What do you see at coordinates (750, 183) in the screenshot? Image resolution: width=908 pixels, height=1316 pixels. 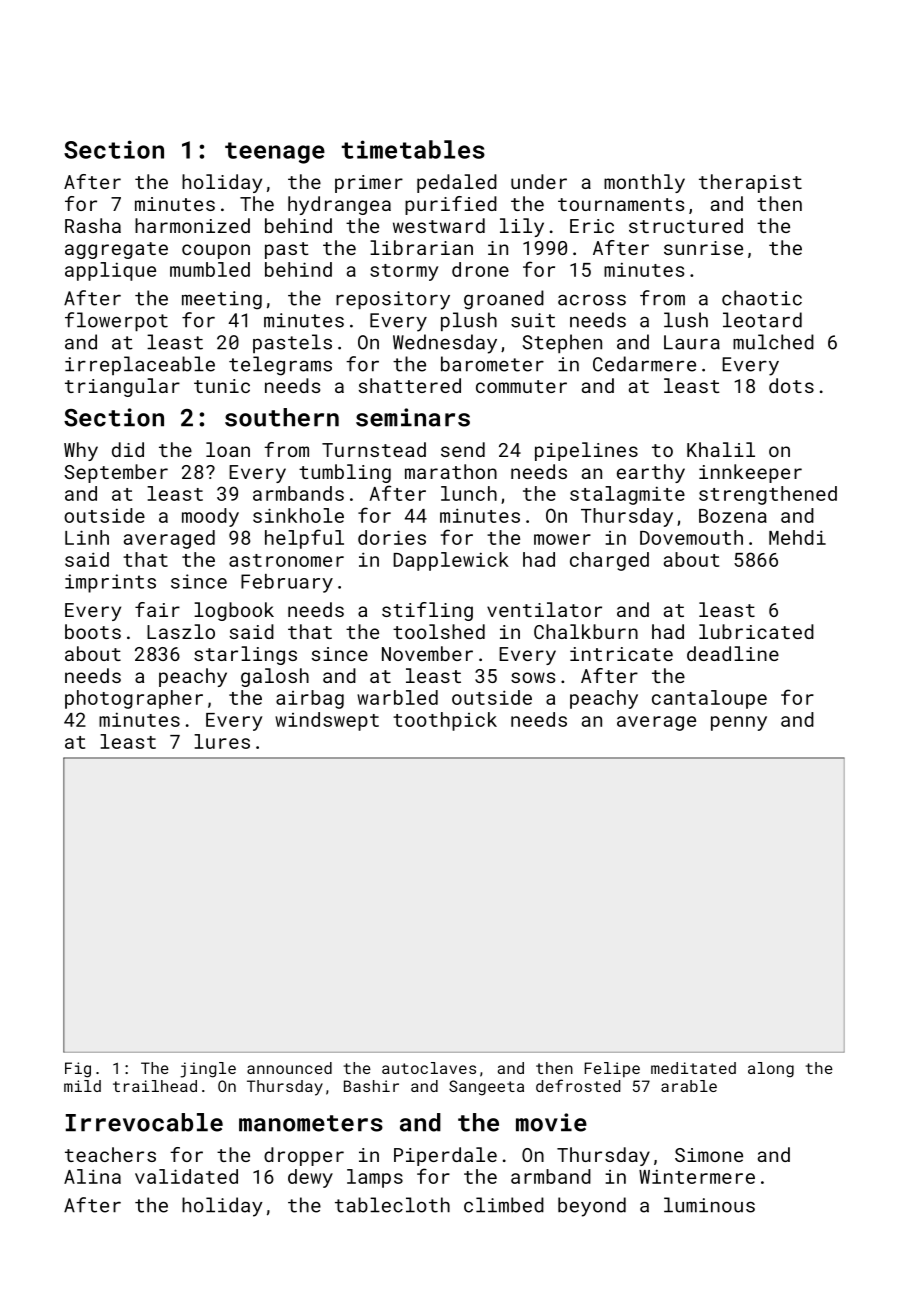 I see `therapist` at bounding box center [750, 183].
